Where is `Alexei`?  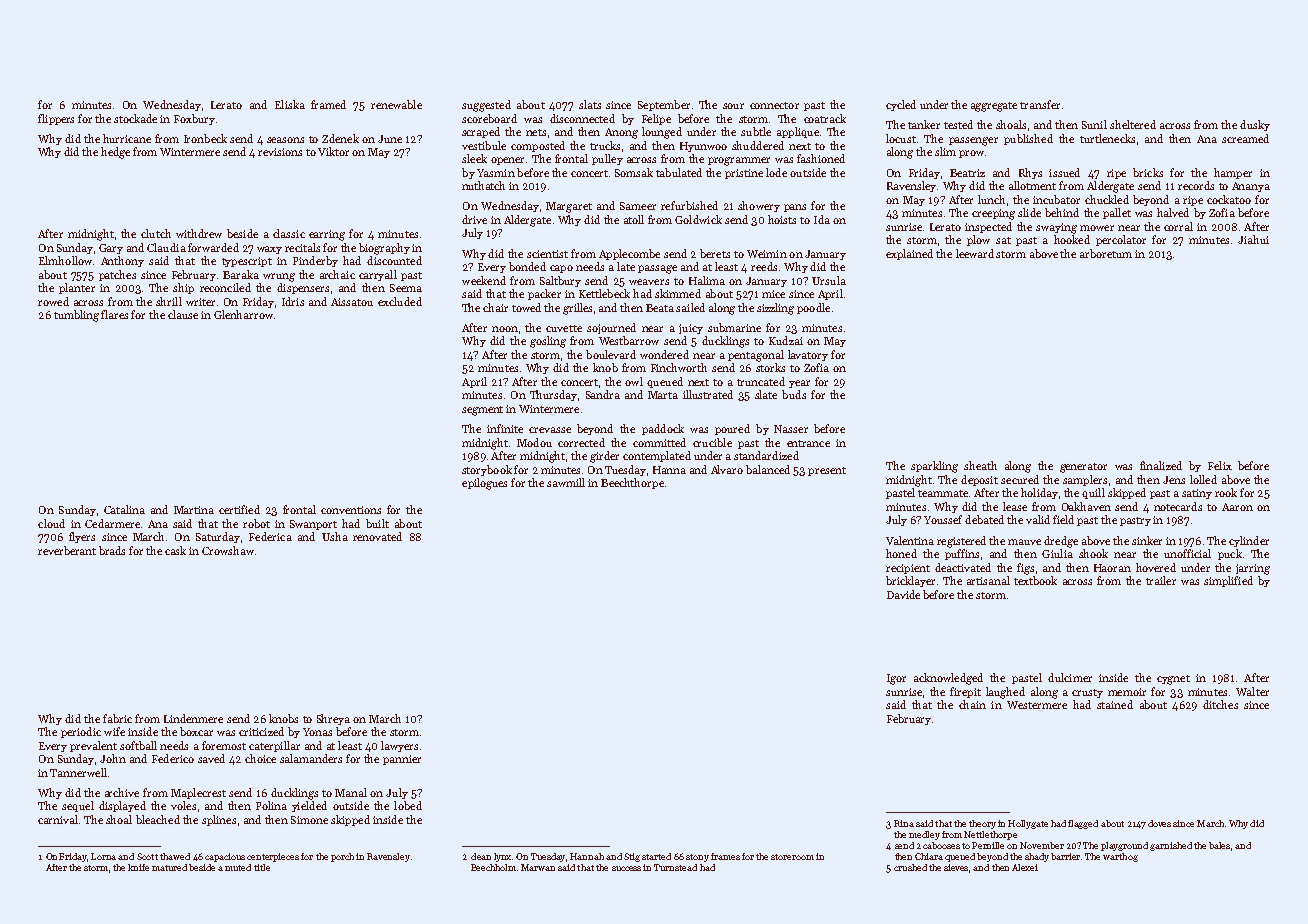
Alexei is located at coordinates (1025, 867).
